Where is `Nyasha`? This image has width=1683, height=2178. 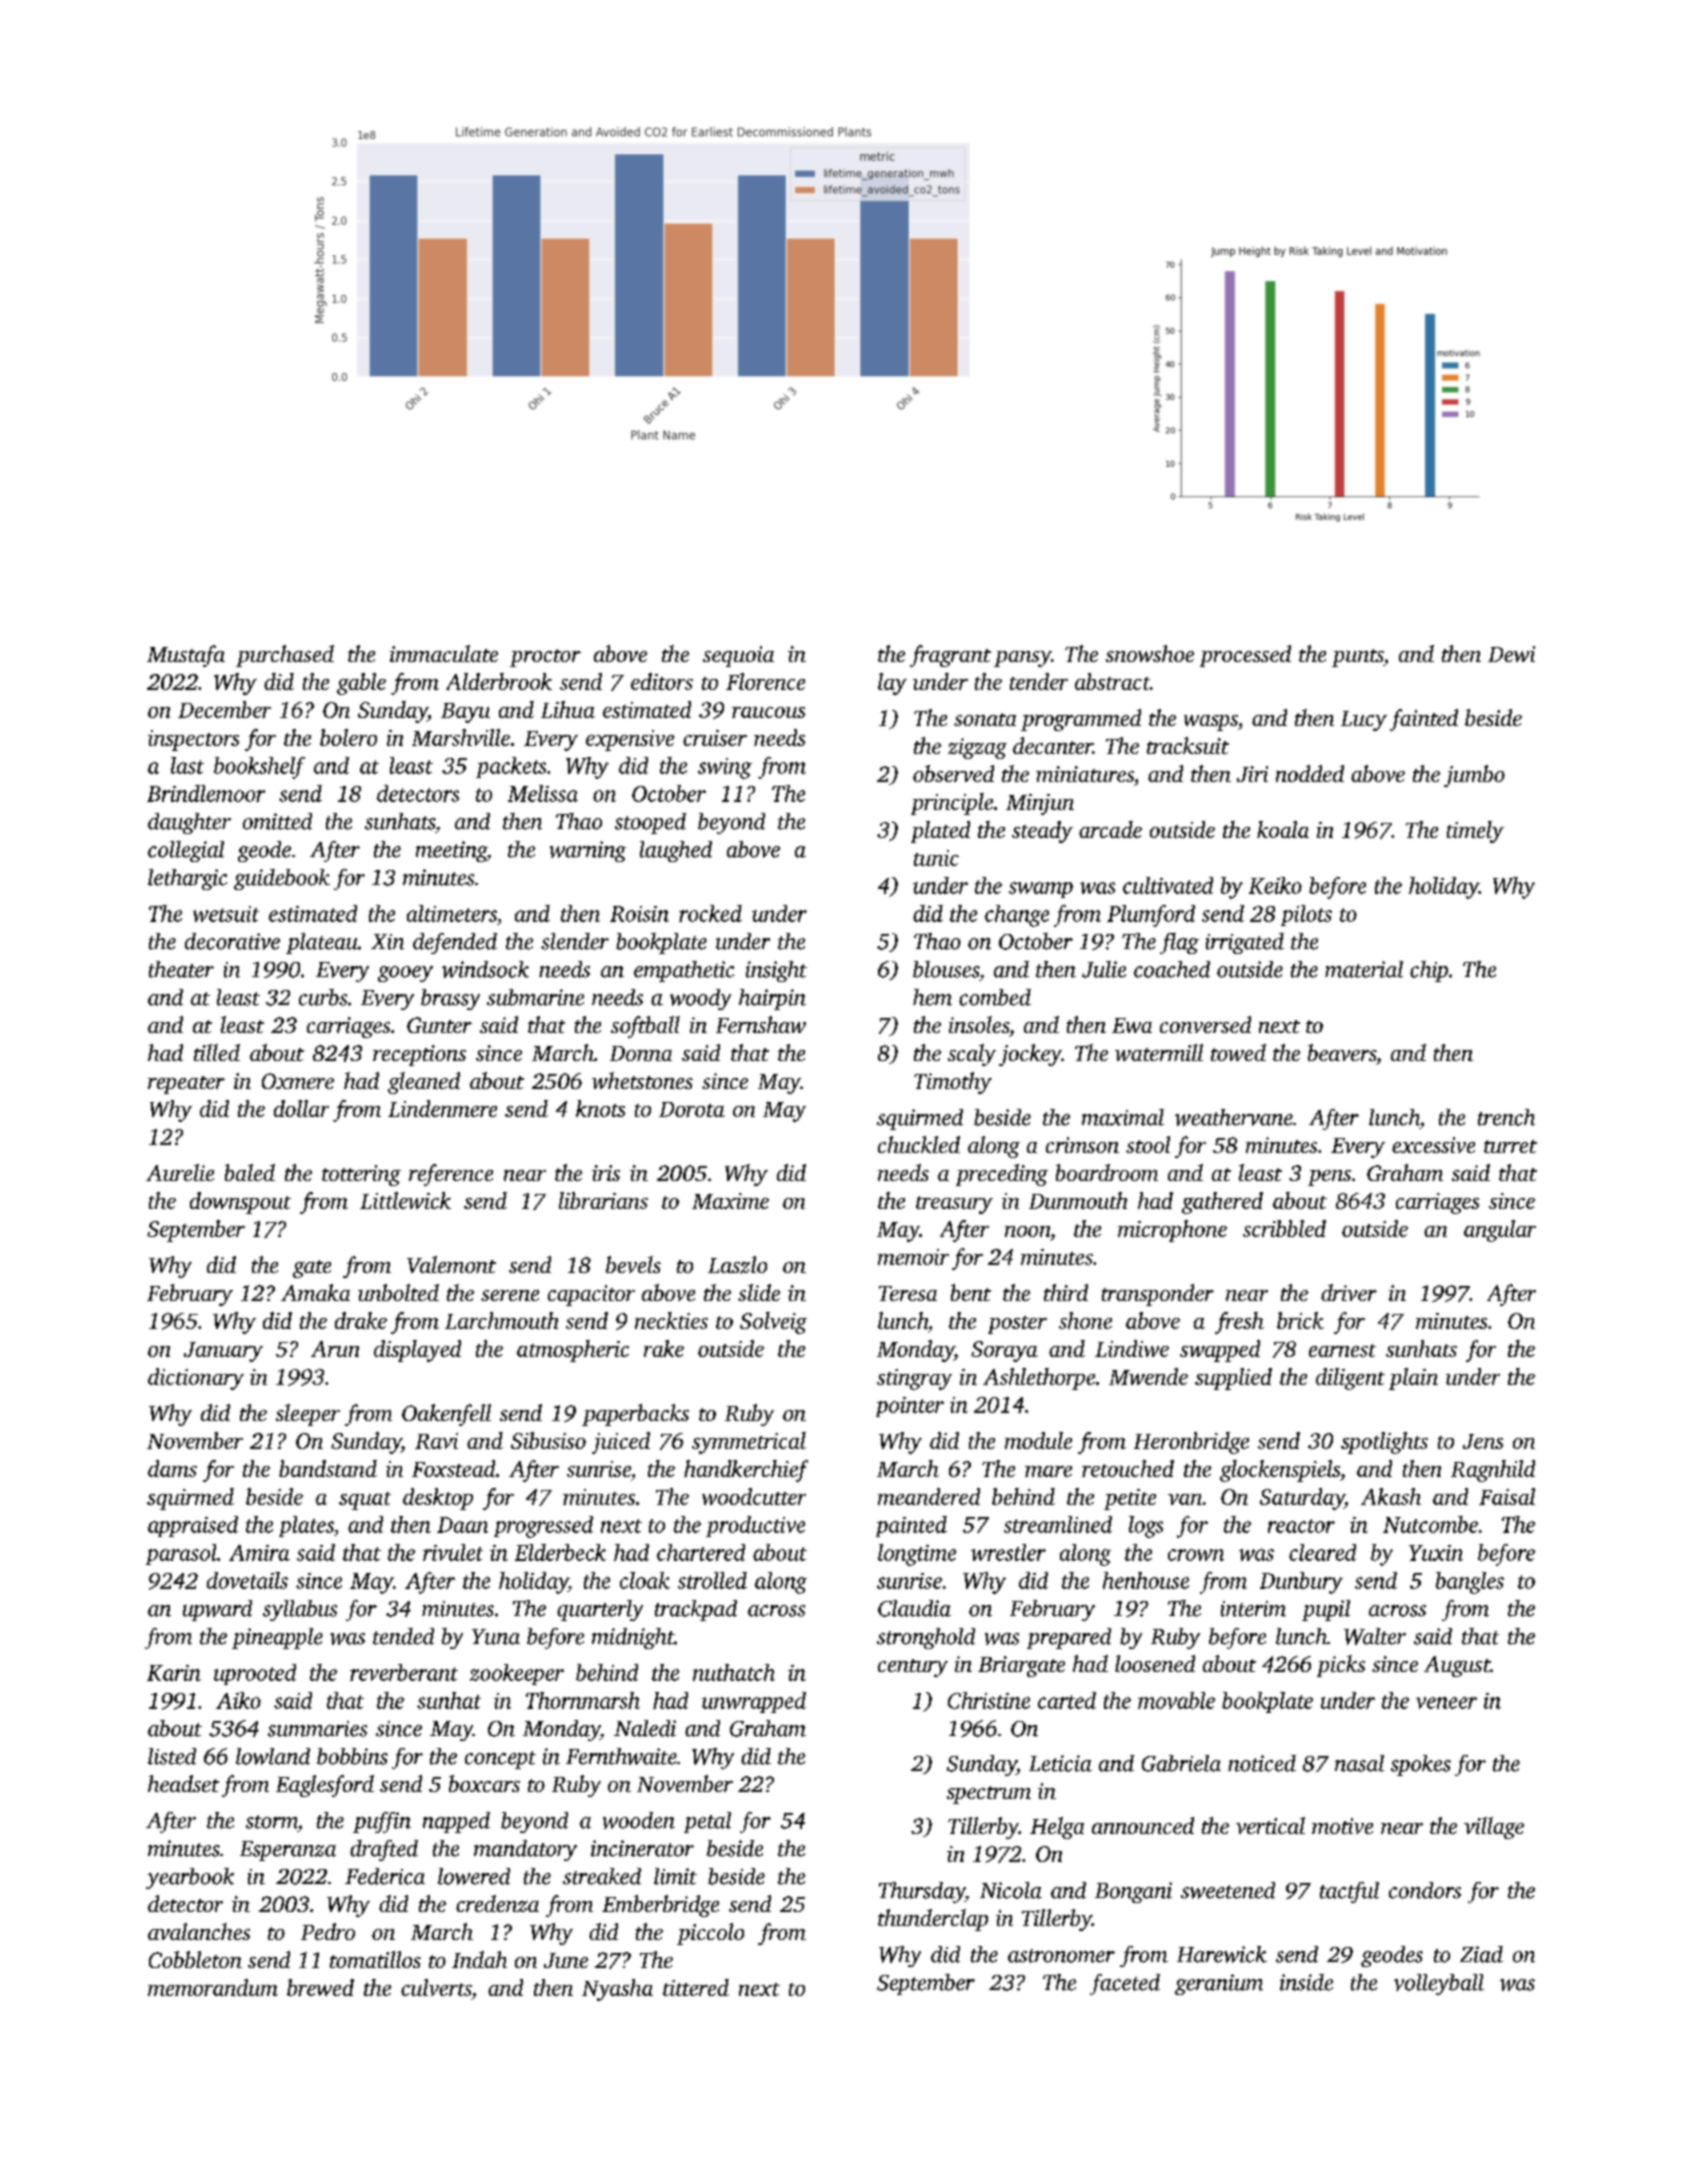
Nyasha is located at coordinates (617, 1990).
